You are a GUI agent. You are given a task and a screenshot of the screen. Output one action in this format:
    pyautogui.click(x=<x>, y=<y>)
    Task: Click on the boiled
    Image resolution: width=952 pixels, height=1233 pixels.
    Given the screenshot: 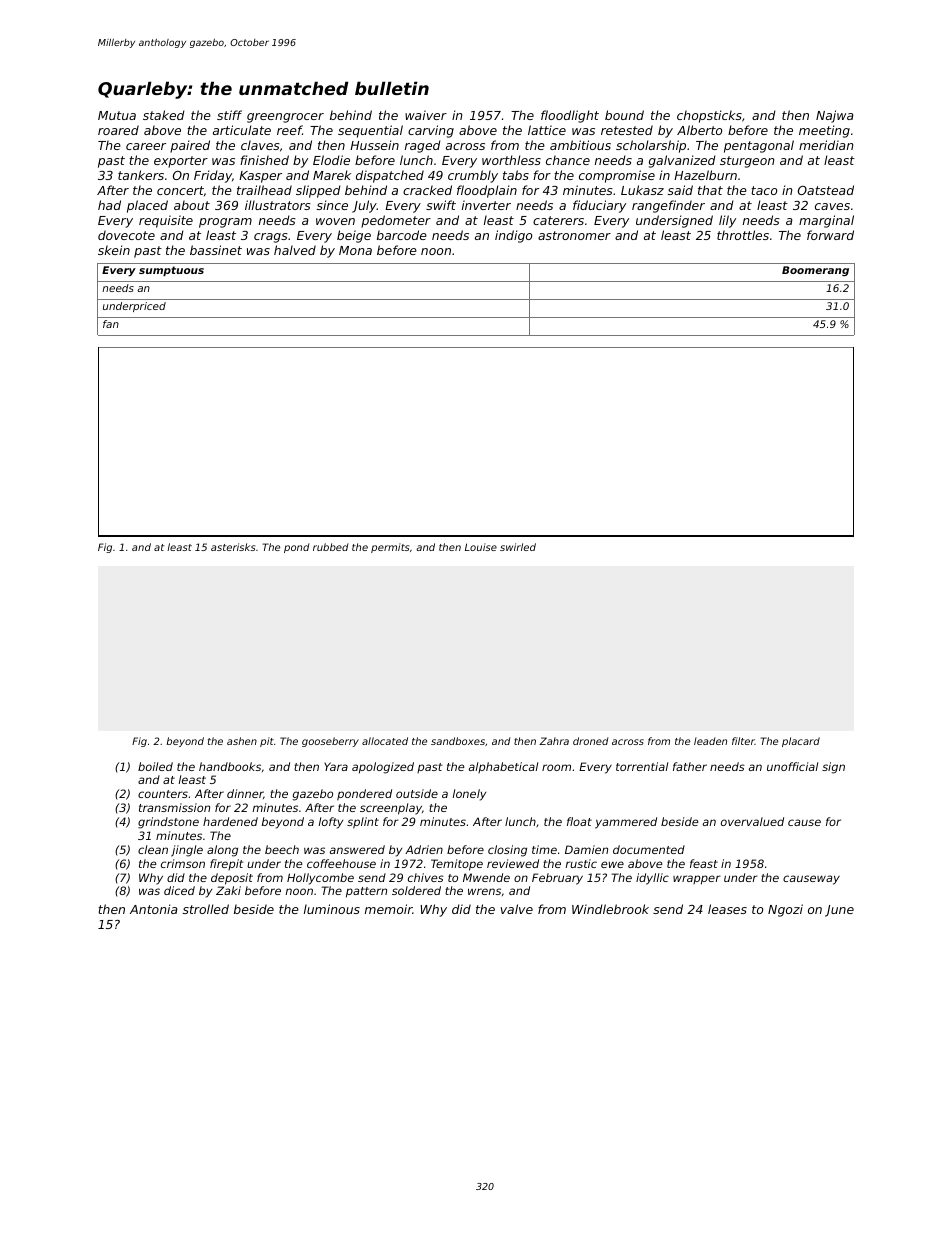 What is the action you would take?
    pyautogui.click(x=155, y=766)
